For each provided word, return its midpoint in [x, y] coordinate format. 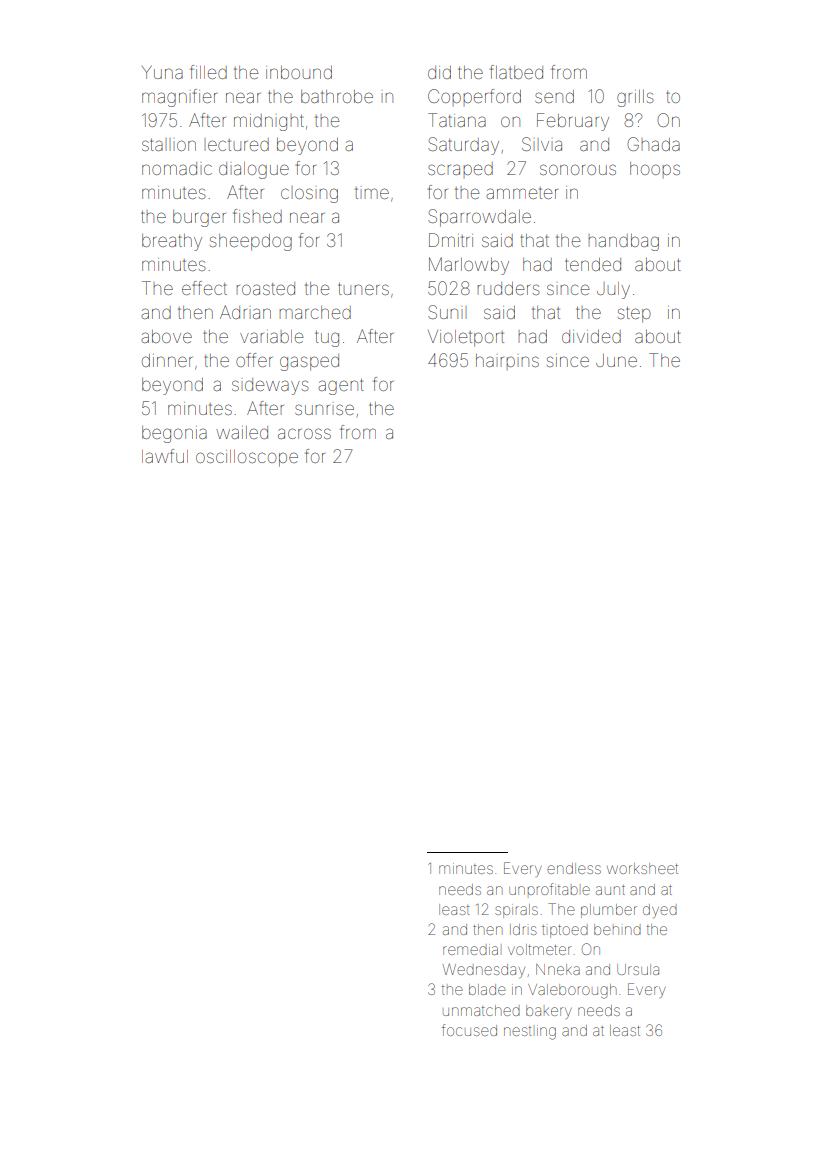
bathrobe [337, 96]
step [634, 315]
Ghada [653, 144]
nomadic [177, 168]
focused [469, 1030]
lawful [165, 456]
